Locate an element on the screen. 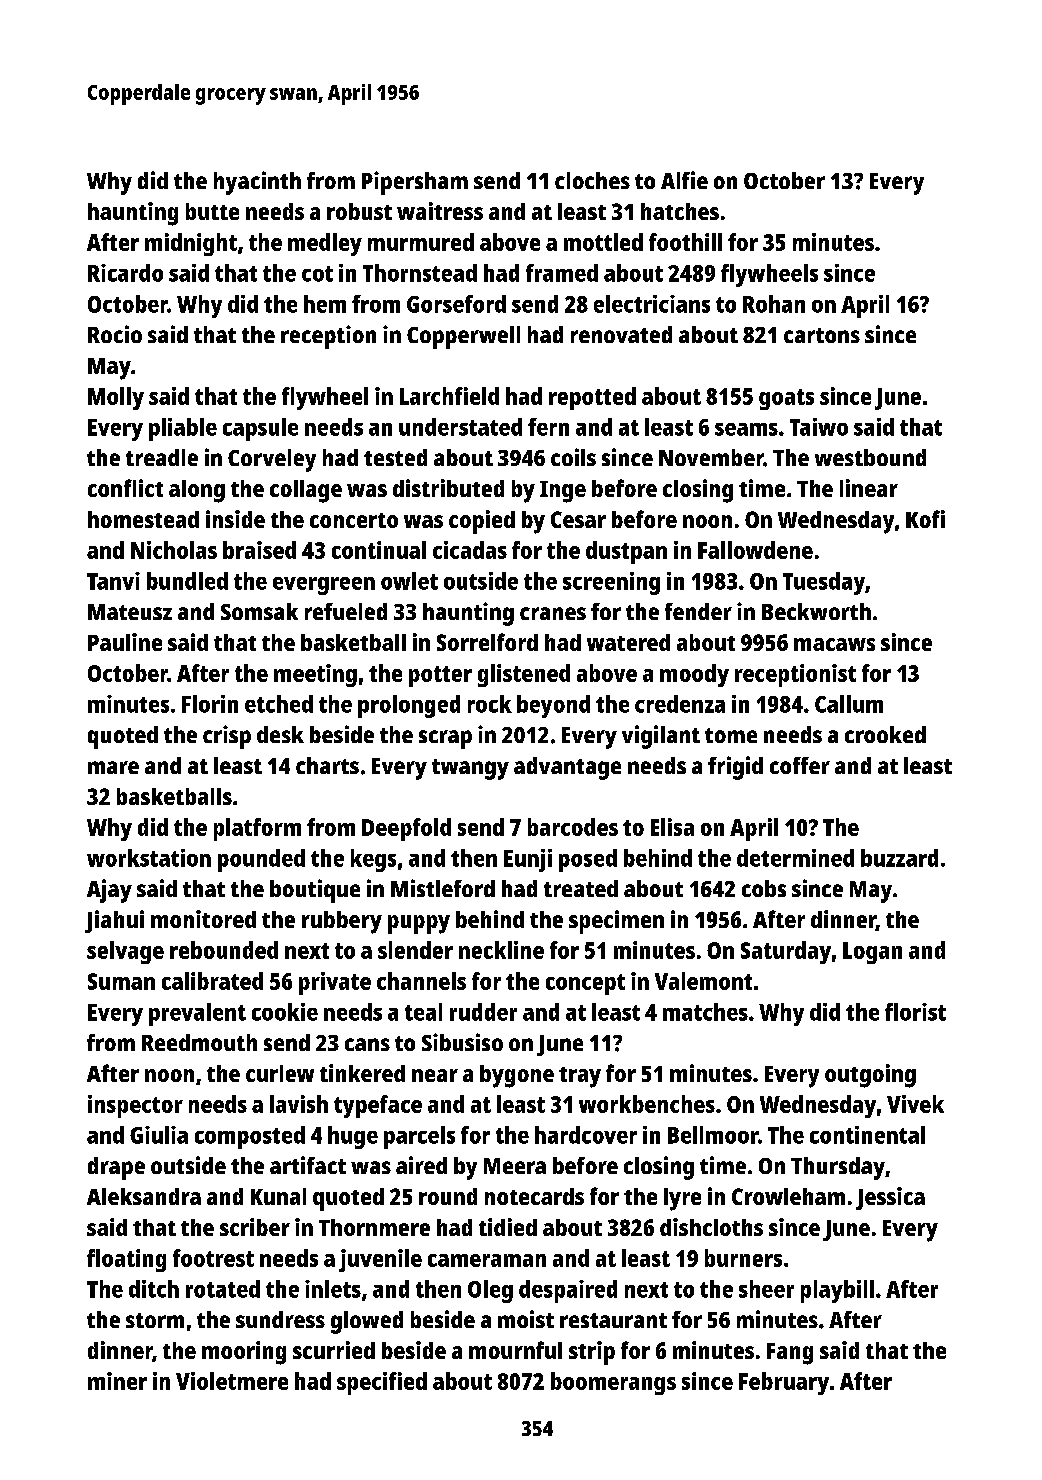 This screenshot has height=1480, width=1042. cartons is located at coordinates (822, 335).
